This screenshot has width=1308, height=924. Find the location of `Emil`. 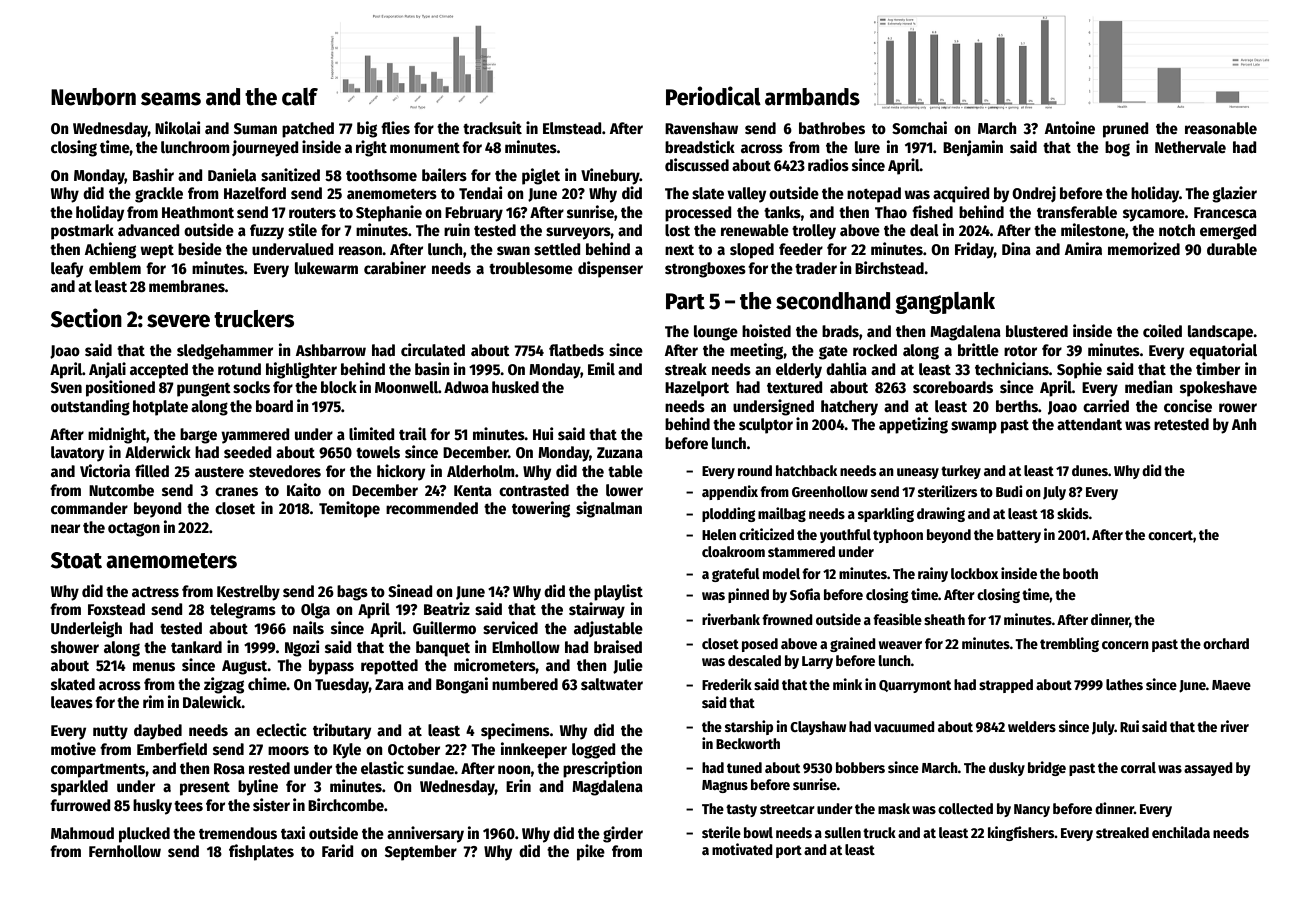

Emil is located at coordinates (601, 368).
